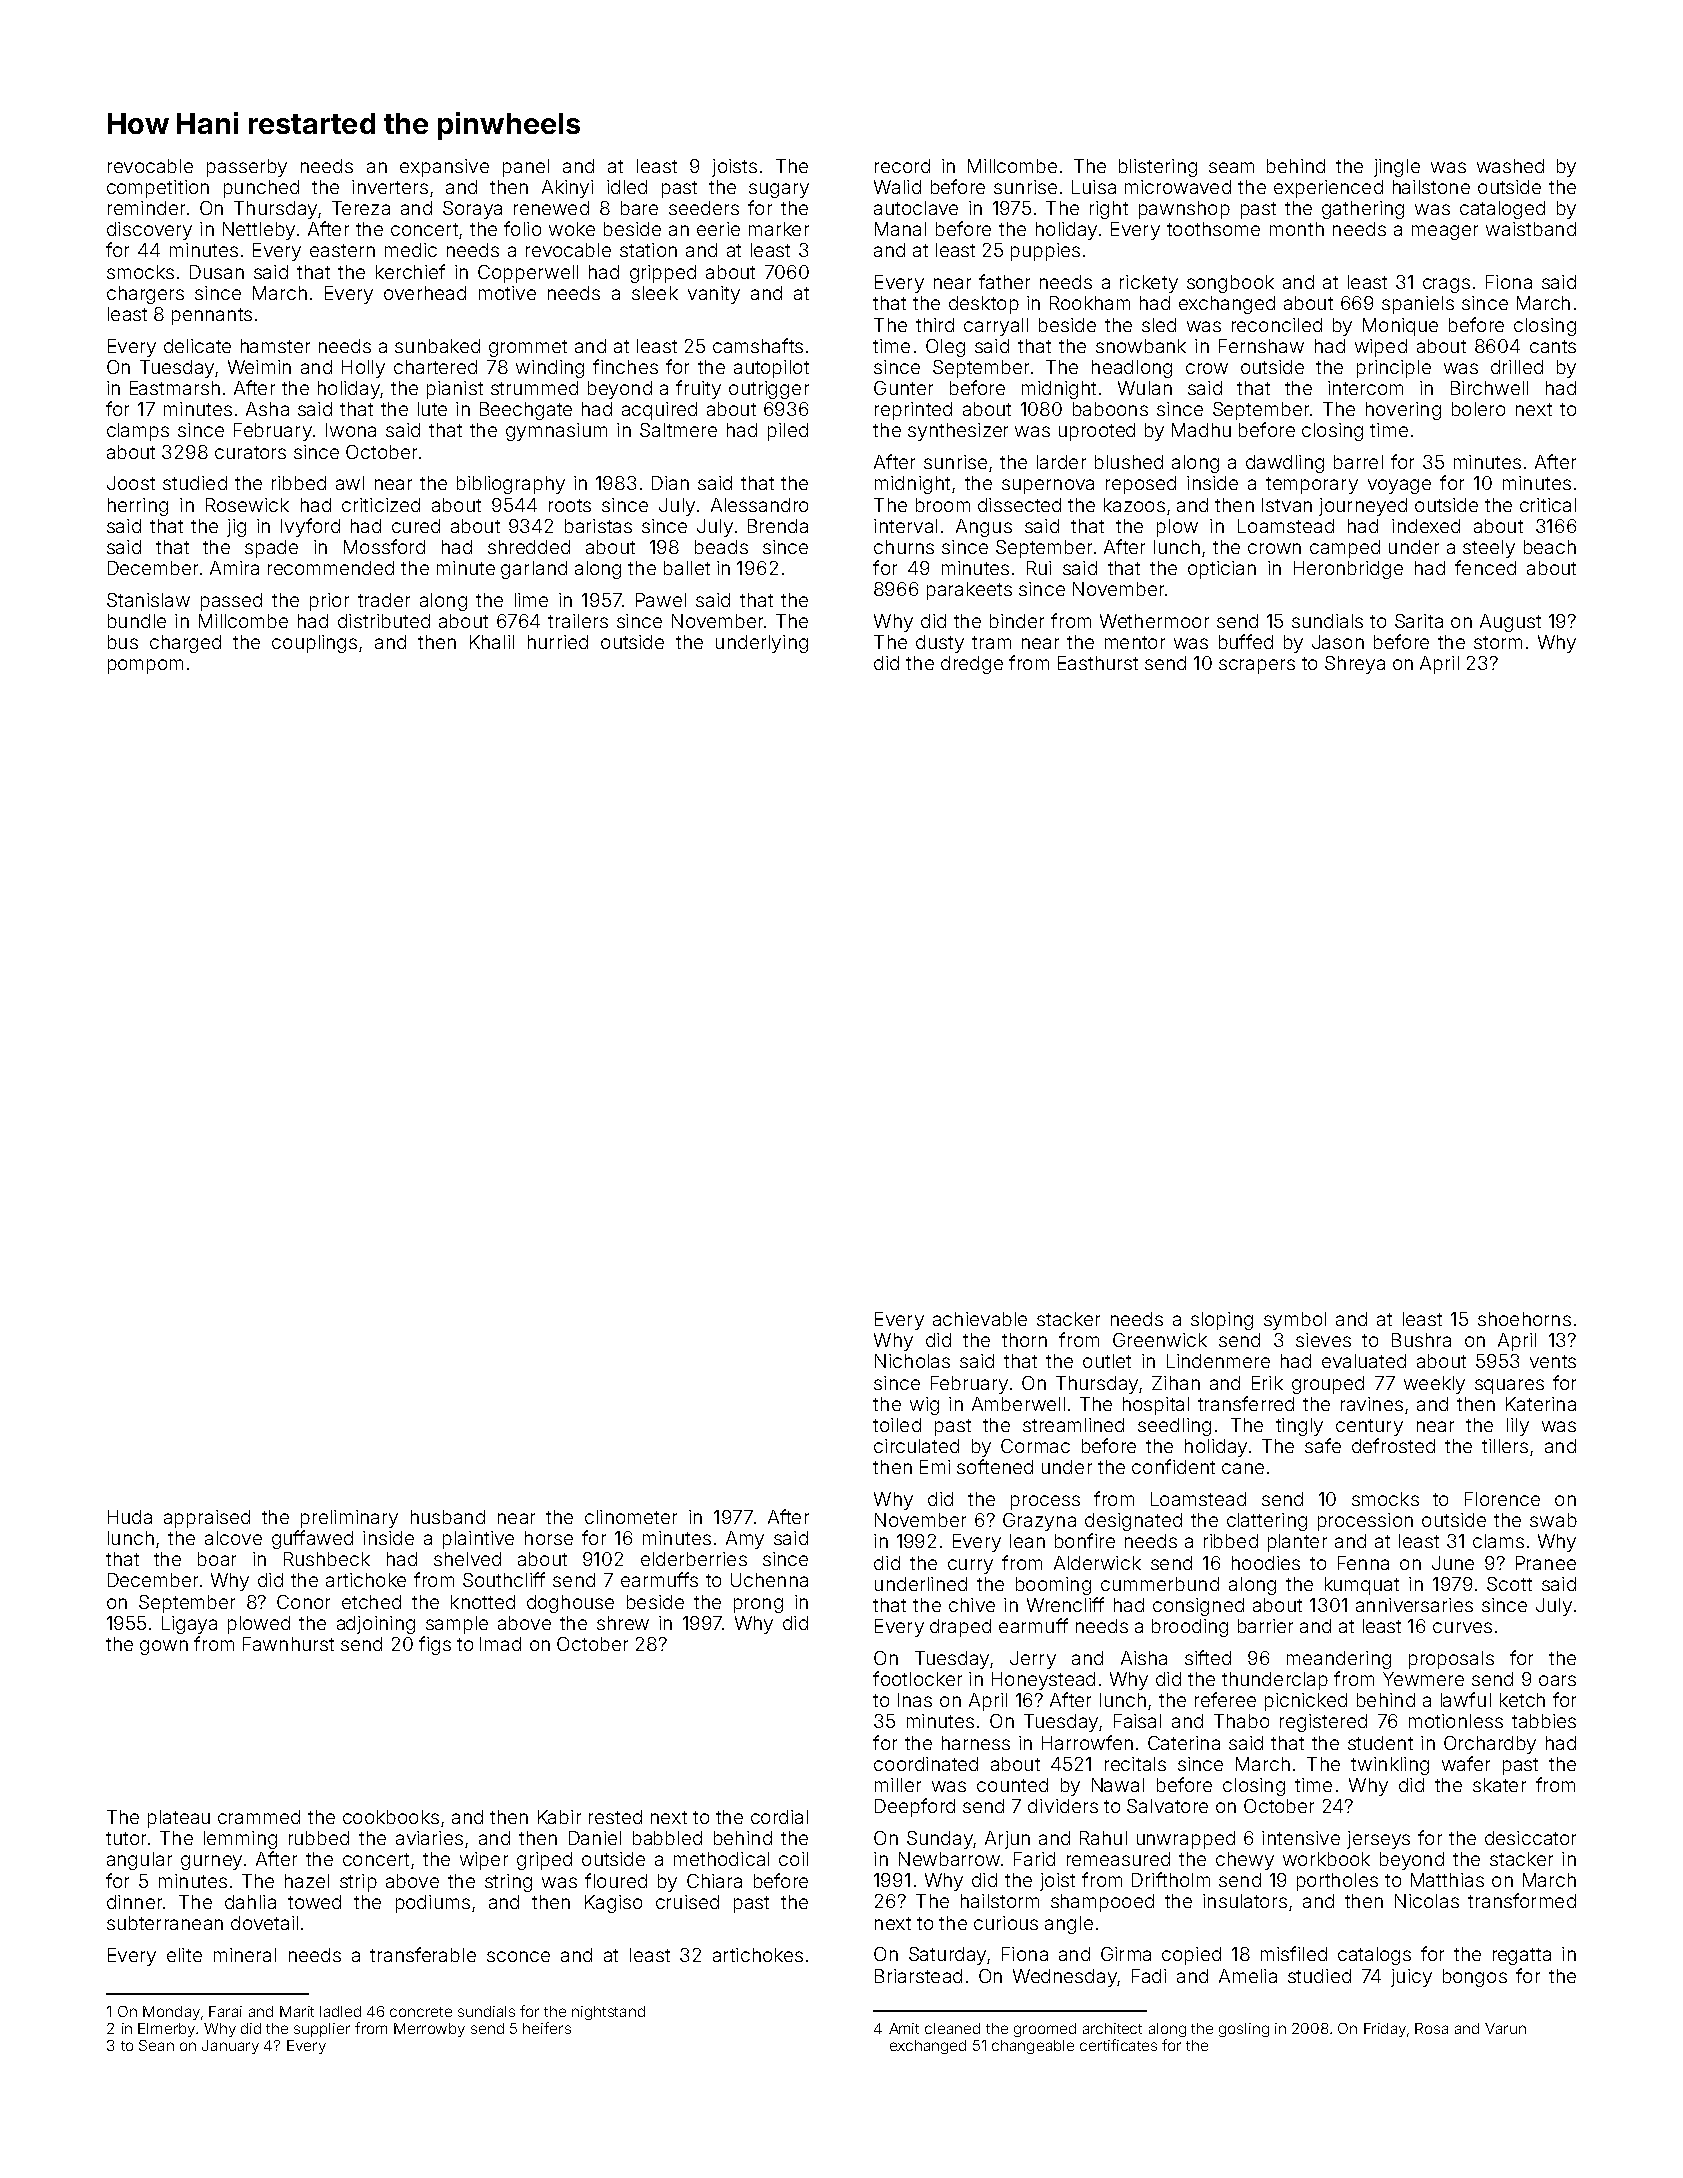 Image resolution: width=1683 pixels, height=2178 pixels. What do you see at coordinates (1550, 547) in the screenshot?
I see `beach` at bounding box center [1550, 547].
